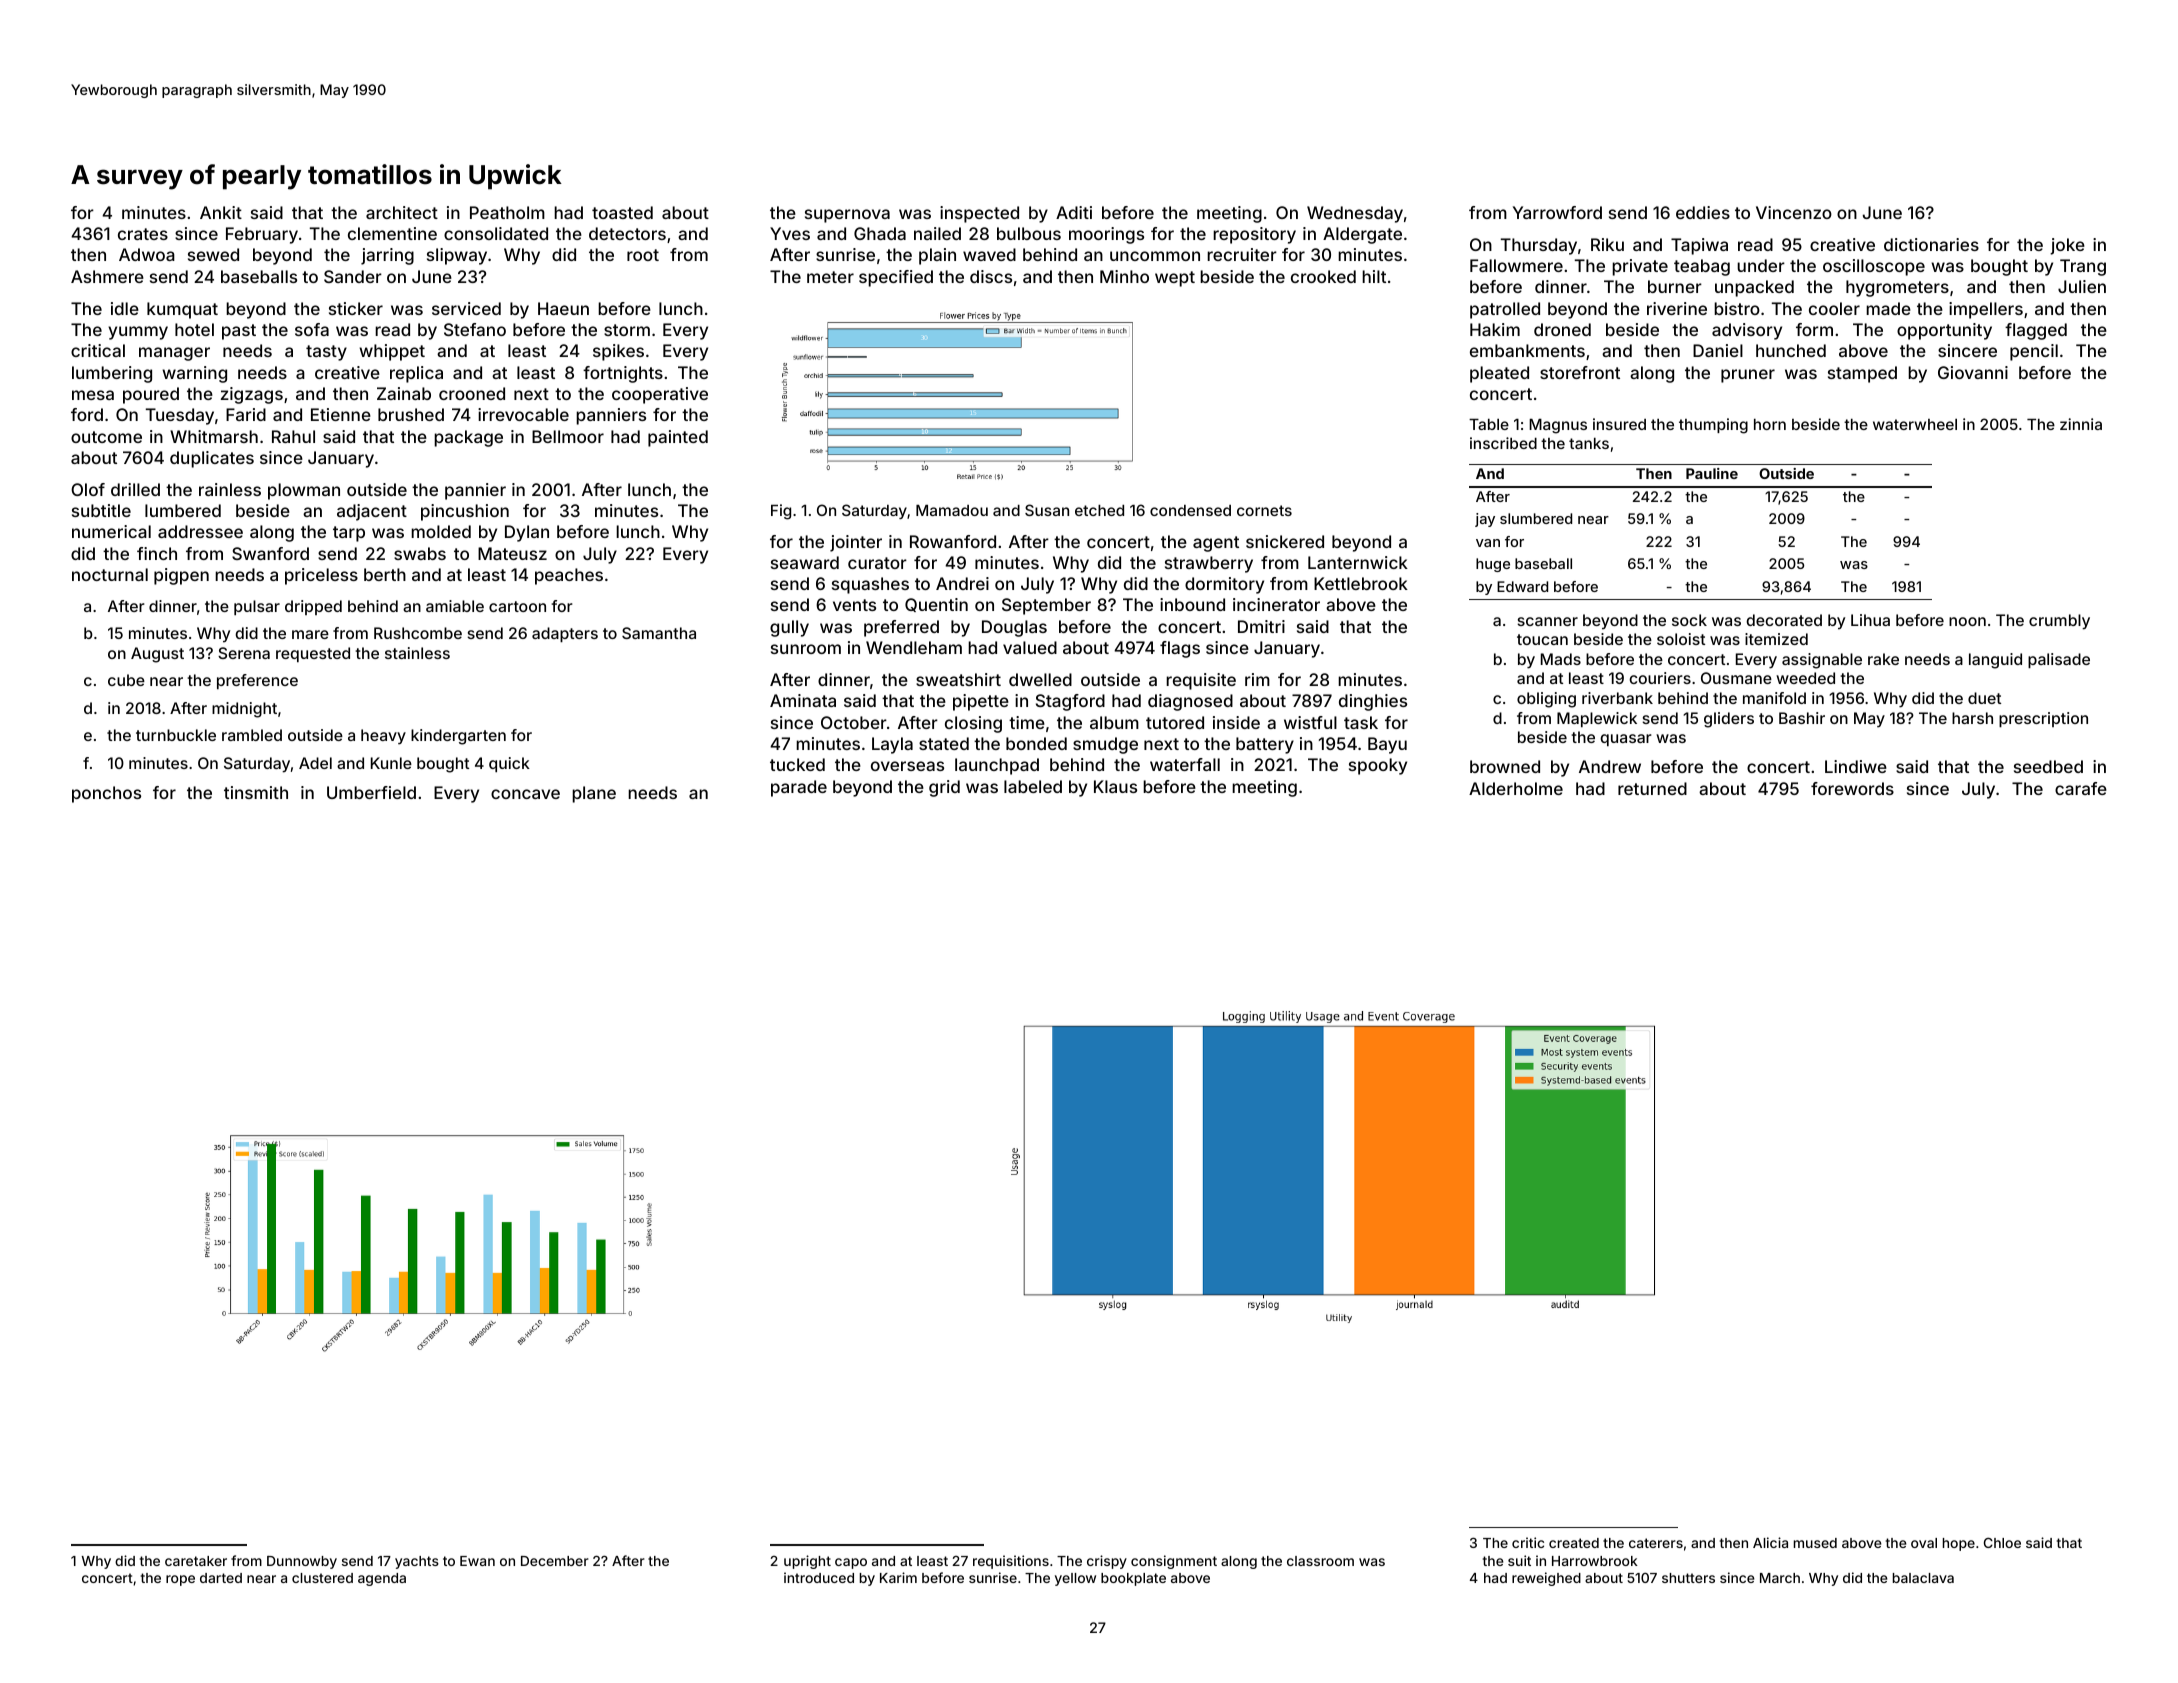 The image size is (2178, 1683). Describe the element at coordinates (944, 788) in the image. I see `grid` at that location.
